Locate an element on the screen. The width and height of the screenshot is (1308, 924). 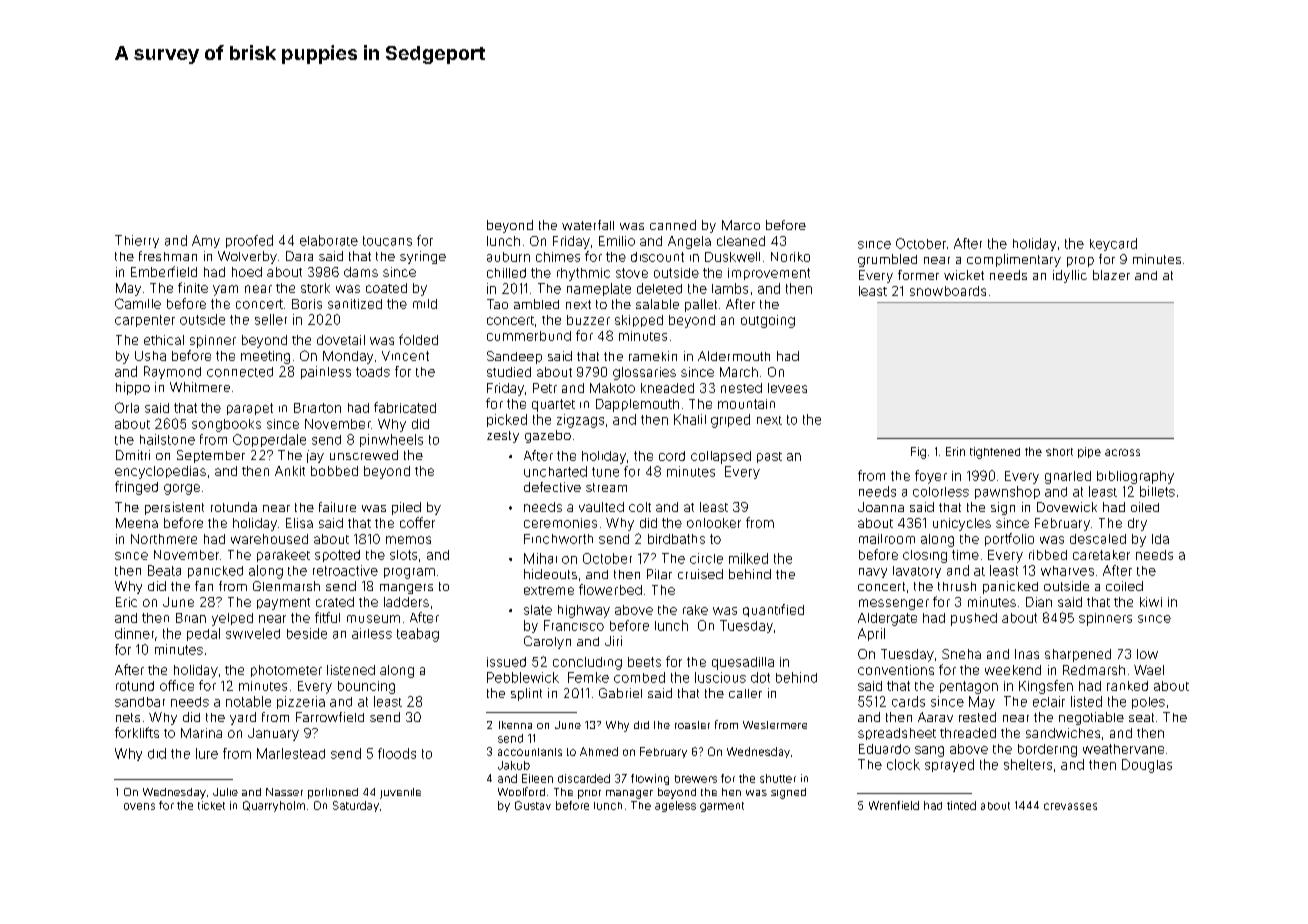
Thierry is located at coordinates (137, 241).
